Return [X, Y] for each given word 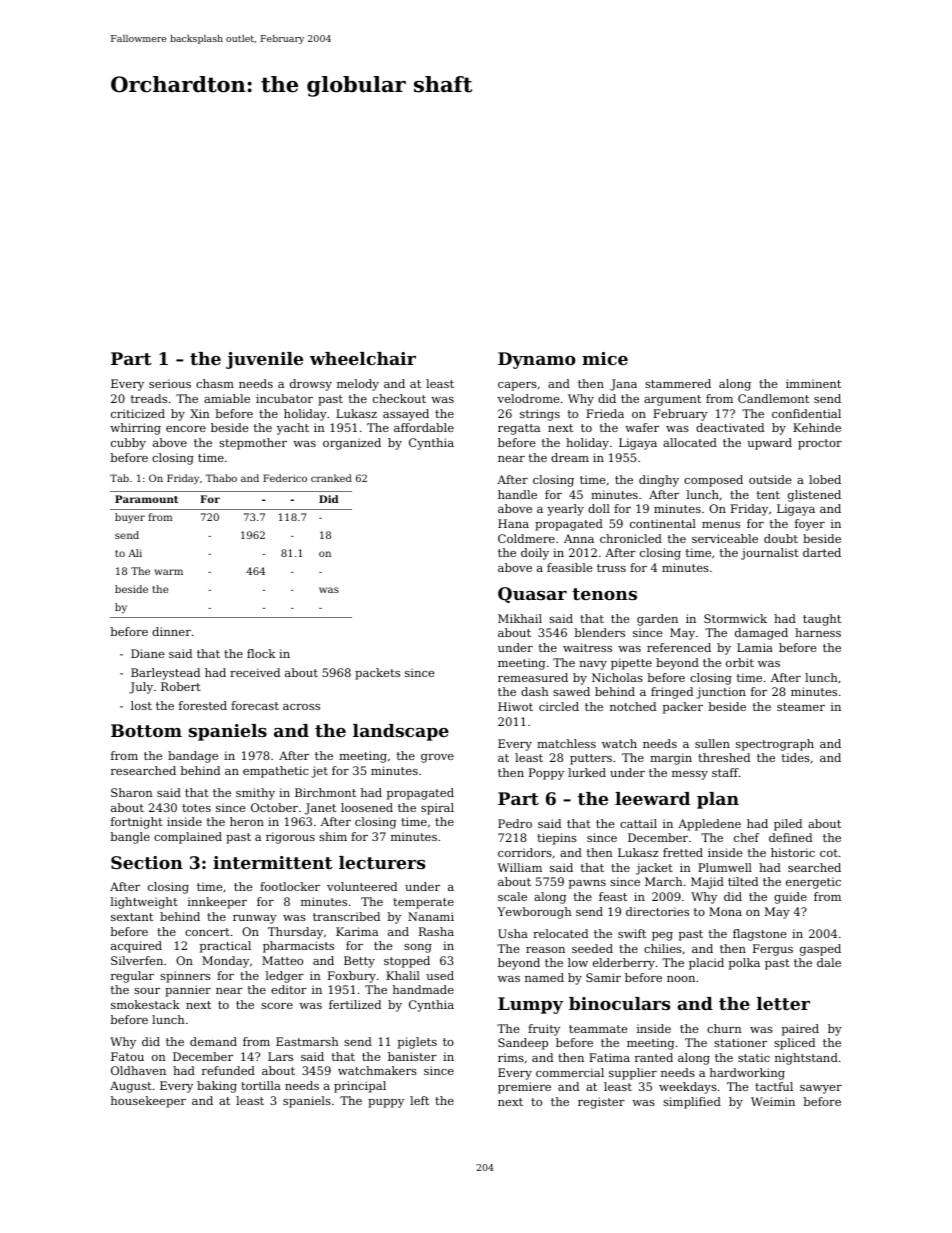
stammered [678, 383]
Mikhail [520, 618]
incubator [284, 398]
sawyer [821, 1089]
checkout [399, 398]
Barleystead [165, 674]
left [419, 1100]
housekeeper [148, 1102]
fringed [672, 693]
